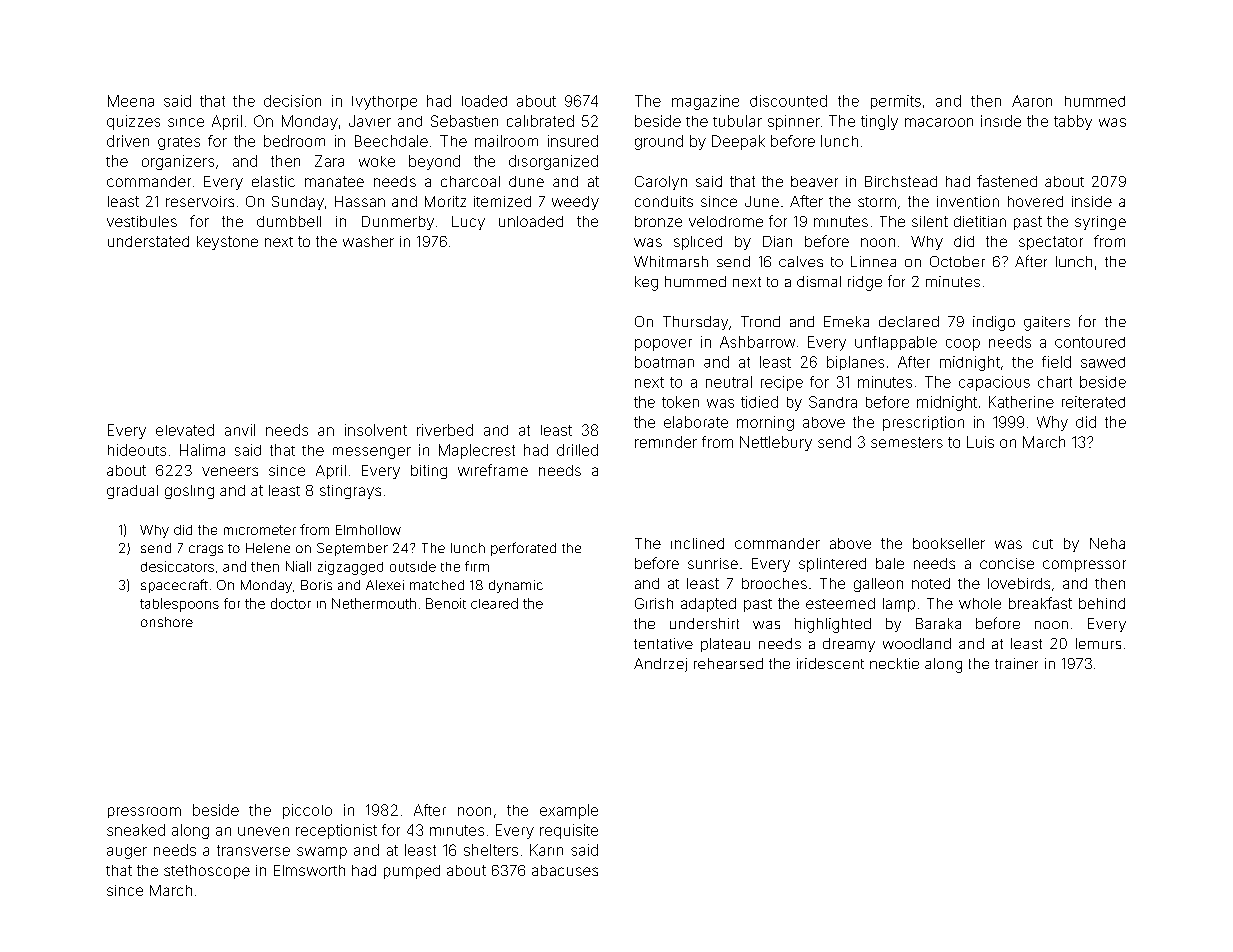 The height and width of the page is (952, 1233). Describe the element at coordinates (372, 453) in the page. I see `messenger` at that location.
